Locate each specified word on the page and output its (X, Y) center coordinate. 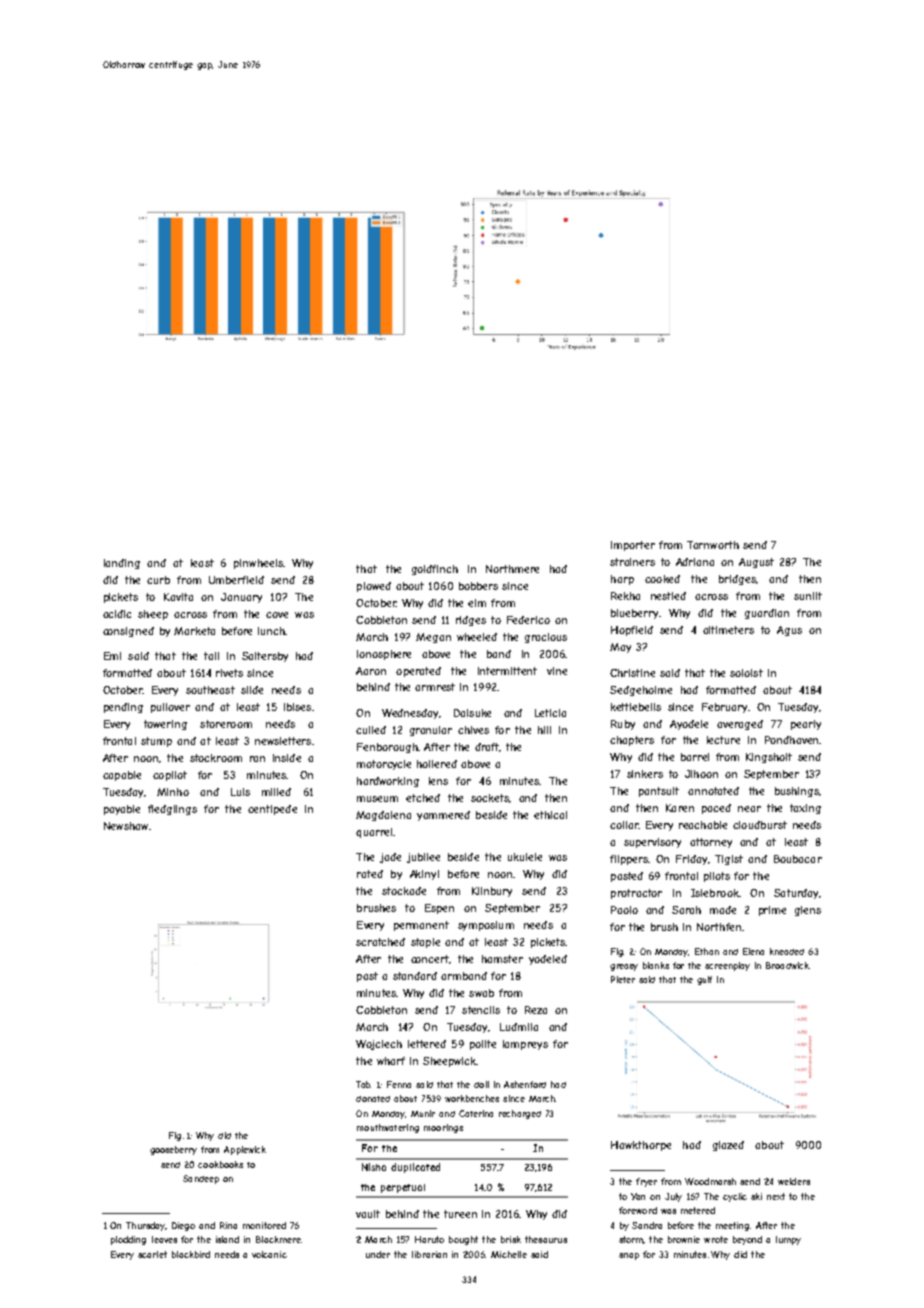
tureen (460, 1214)
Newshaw (126, 826)
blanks (656, 965)
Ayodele (689, 725)
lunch (271, 631)
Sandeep (201, 1179)
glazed (728, 1146)
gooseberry (173, 1150)
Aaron (371, 671)
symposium (486, 926)
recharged (520, 1114)
